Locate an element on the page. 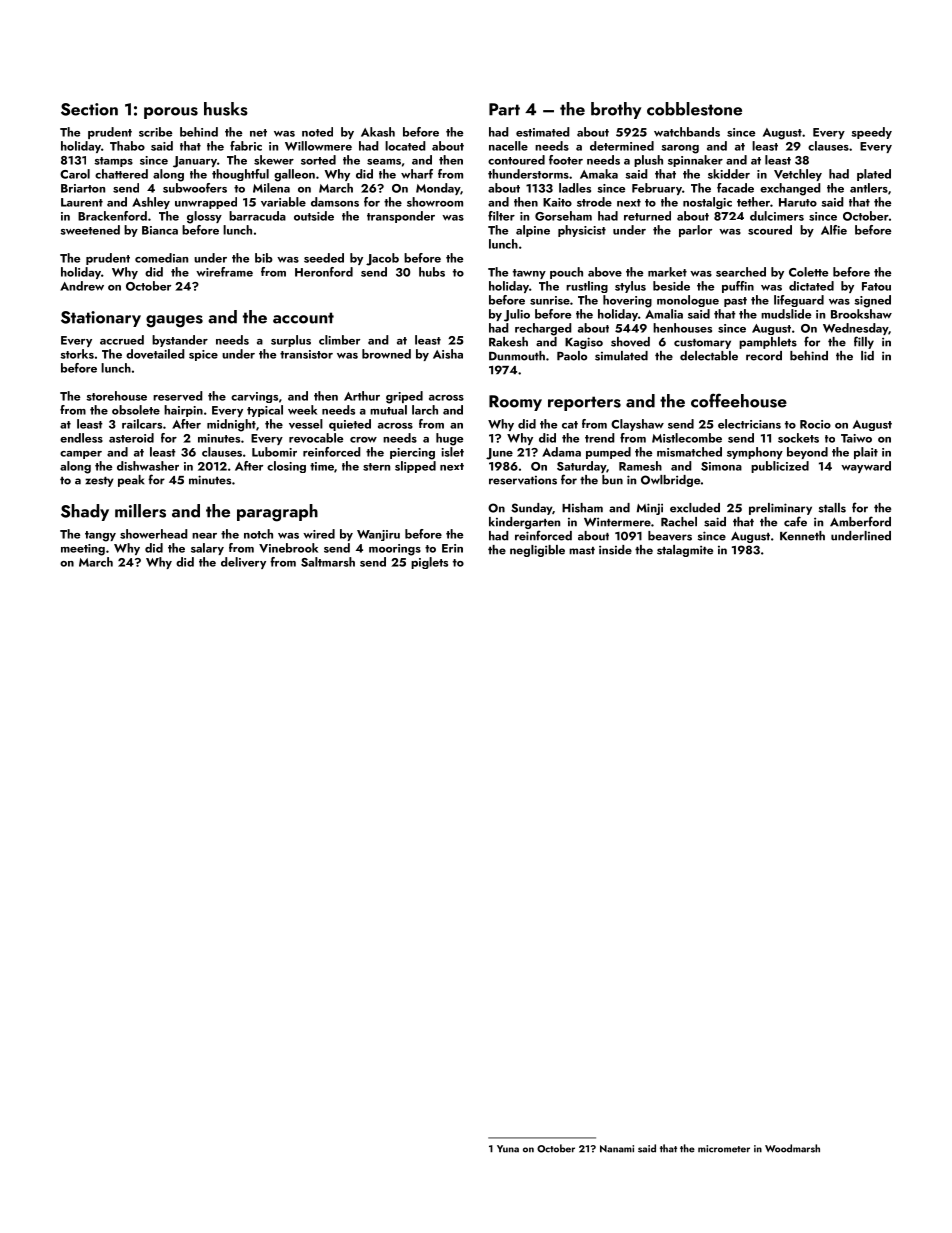  stern is located at coordinates (376, 467).
